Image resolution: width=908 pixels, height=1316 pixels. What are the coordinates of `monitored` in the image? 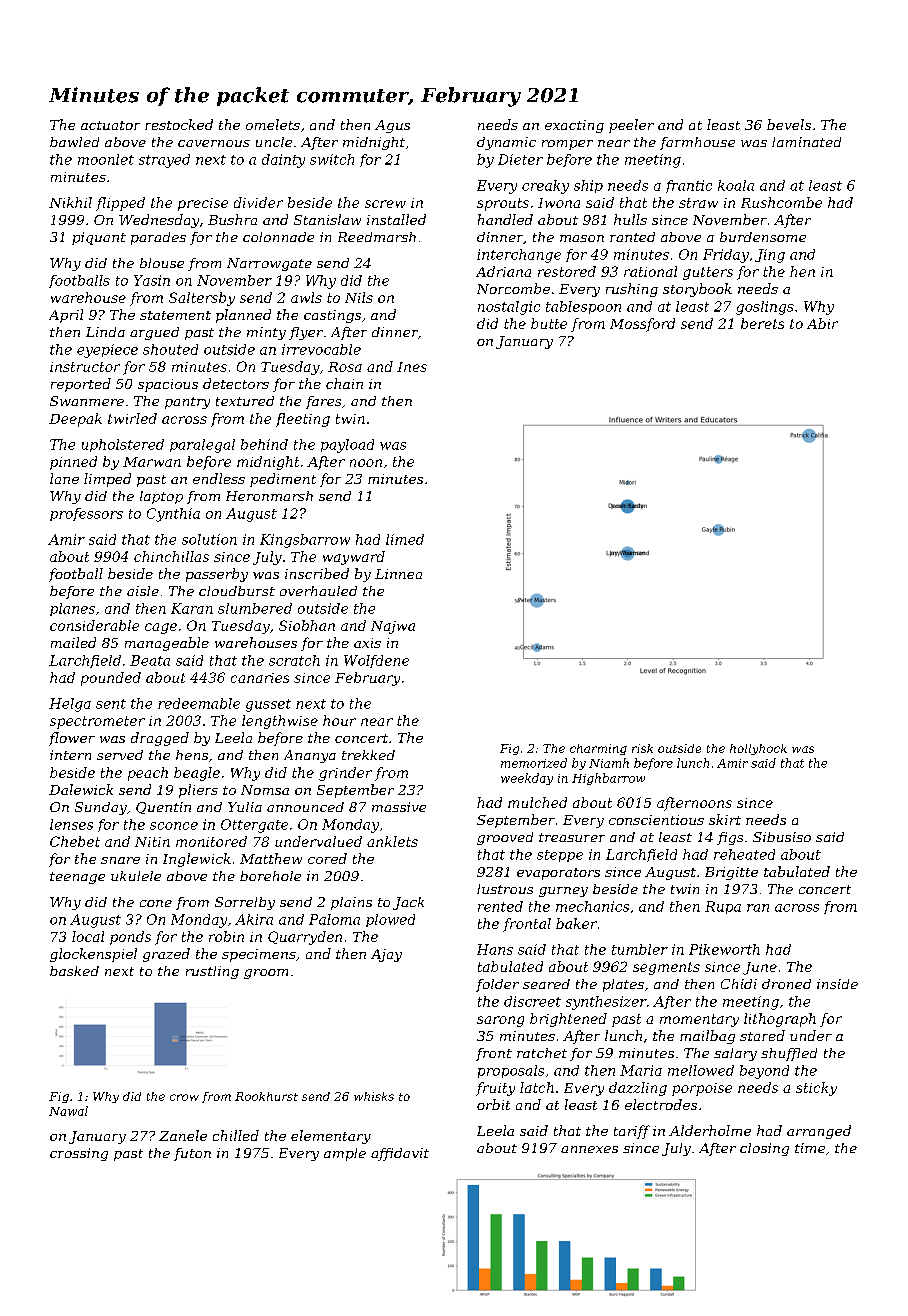 It's located at (211, 841).
